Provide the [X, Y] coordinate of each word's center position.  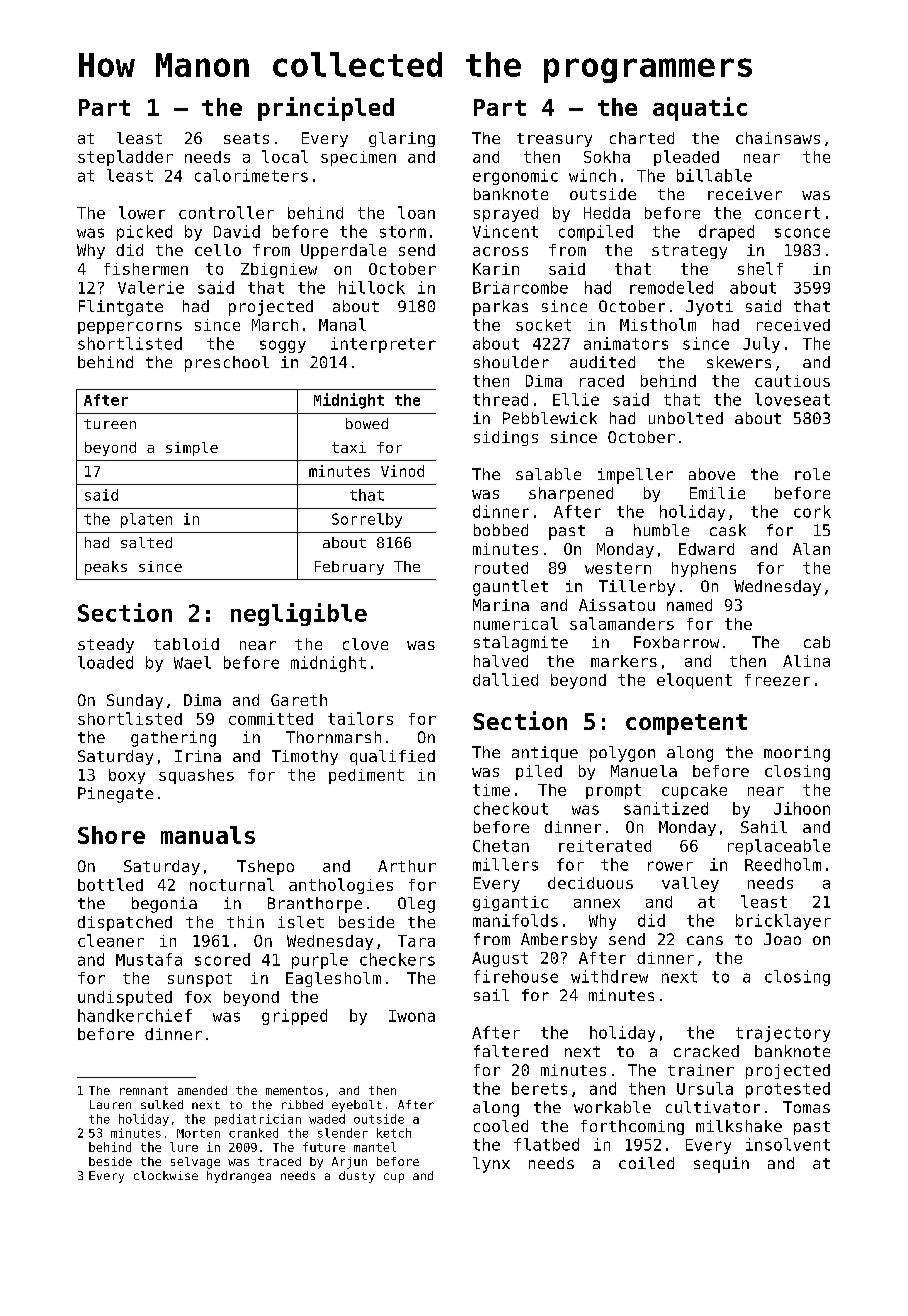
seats [246, 138]
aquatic [700, 109]
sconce [802, 233]
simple [192, 449]
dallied [505, 679]
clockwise [166, 1175]
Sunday [135, 701]
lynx [491, 1165]
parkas [500, 308]
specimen [358, 158]
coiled [646, 1163]
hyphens [704, 569]
